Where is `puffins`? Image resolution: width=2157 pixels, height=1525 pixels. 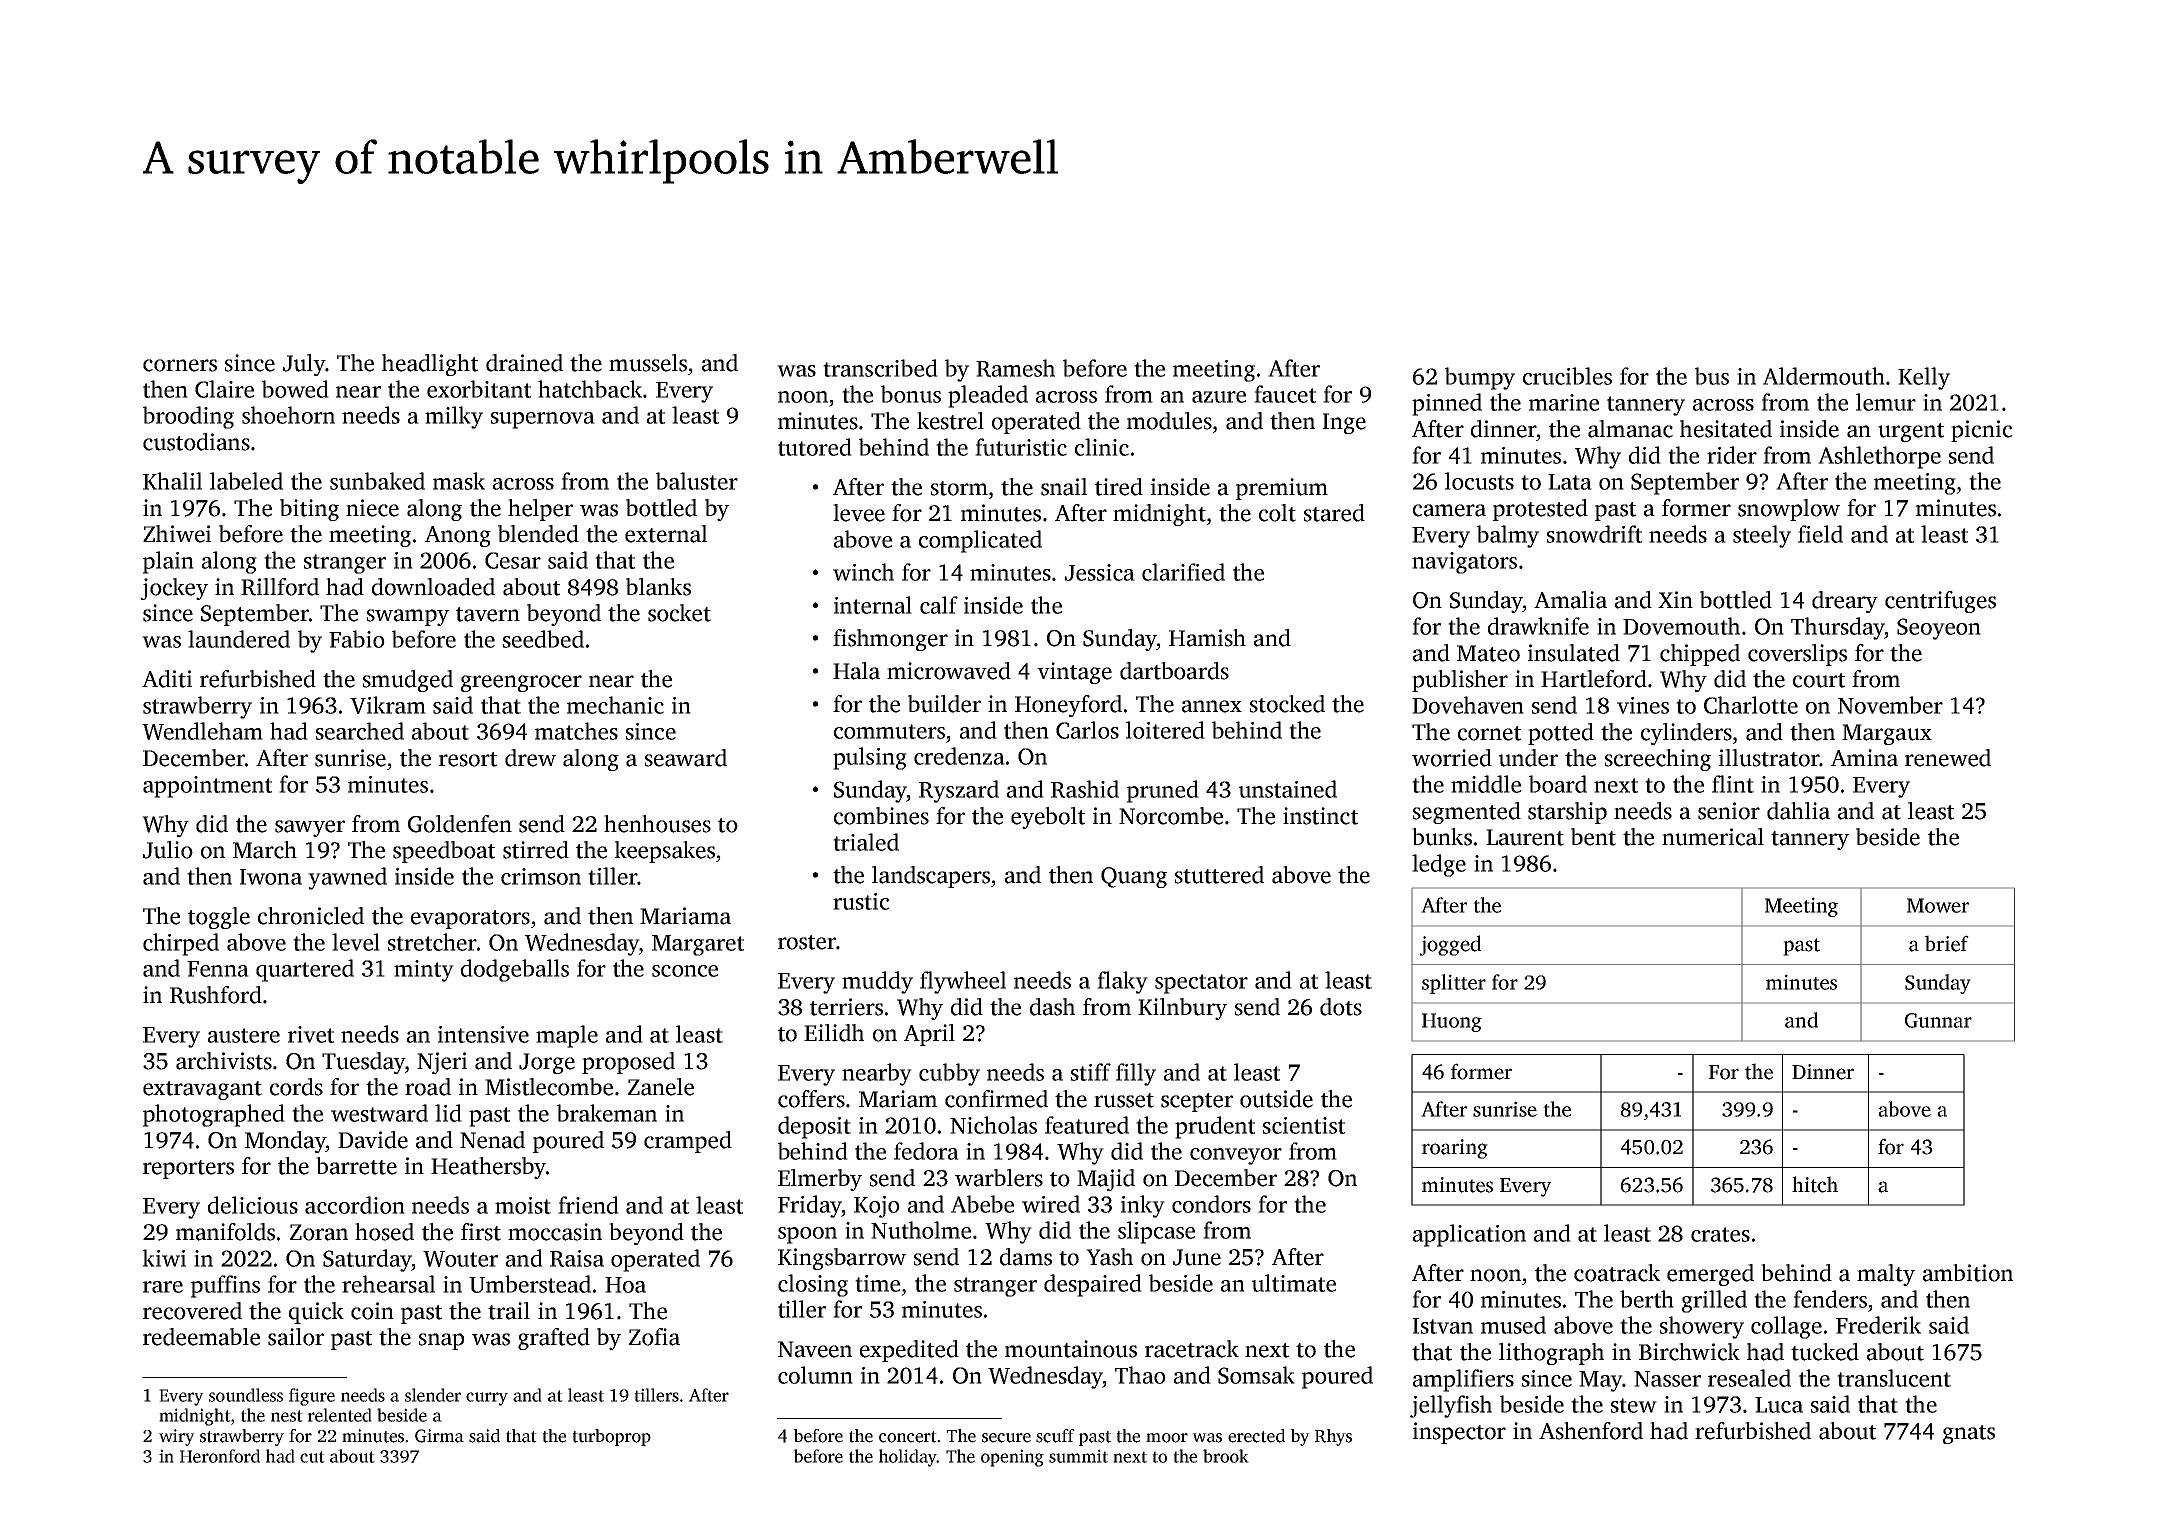
puffins is located at coordinates (225, 1286).
